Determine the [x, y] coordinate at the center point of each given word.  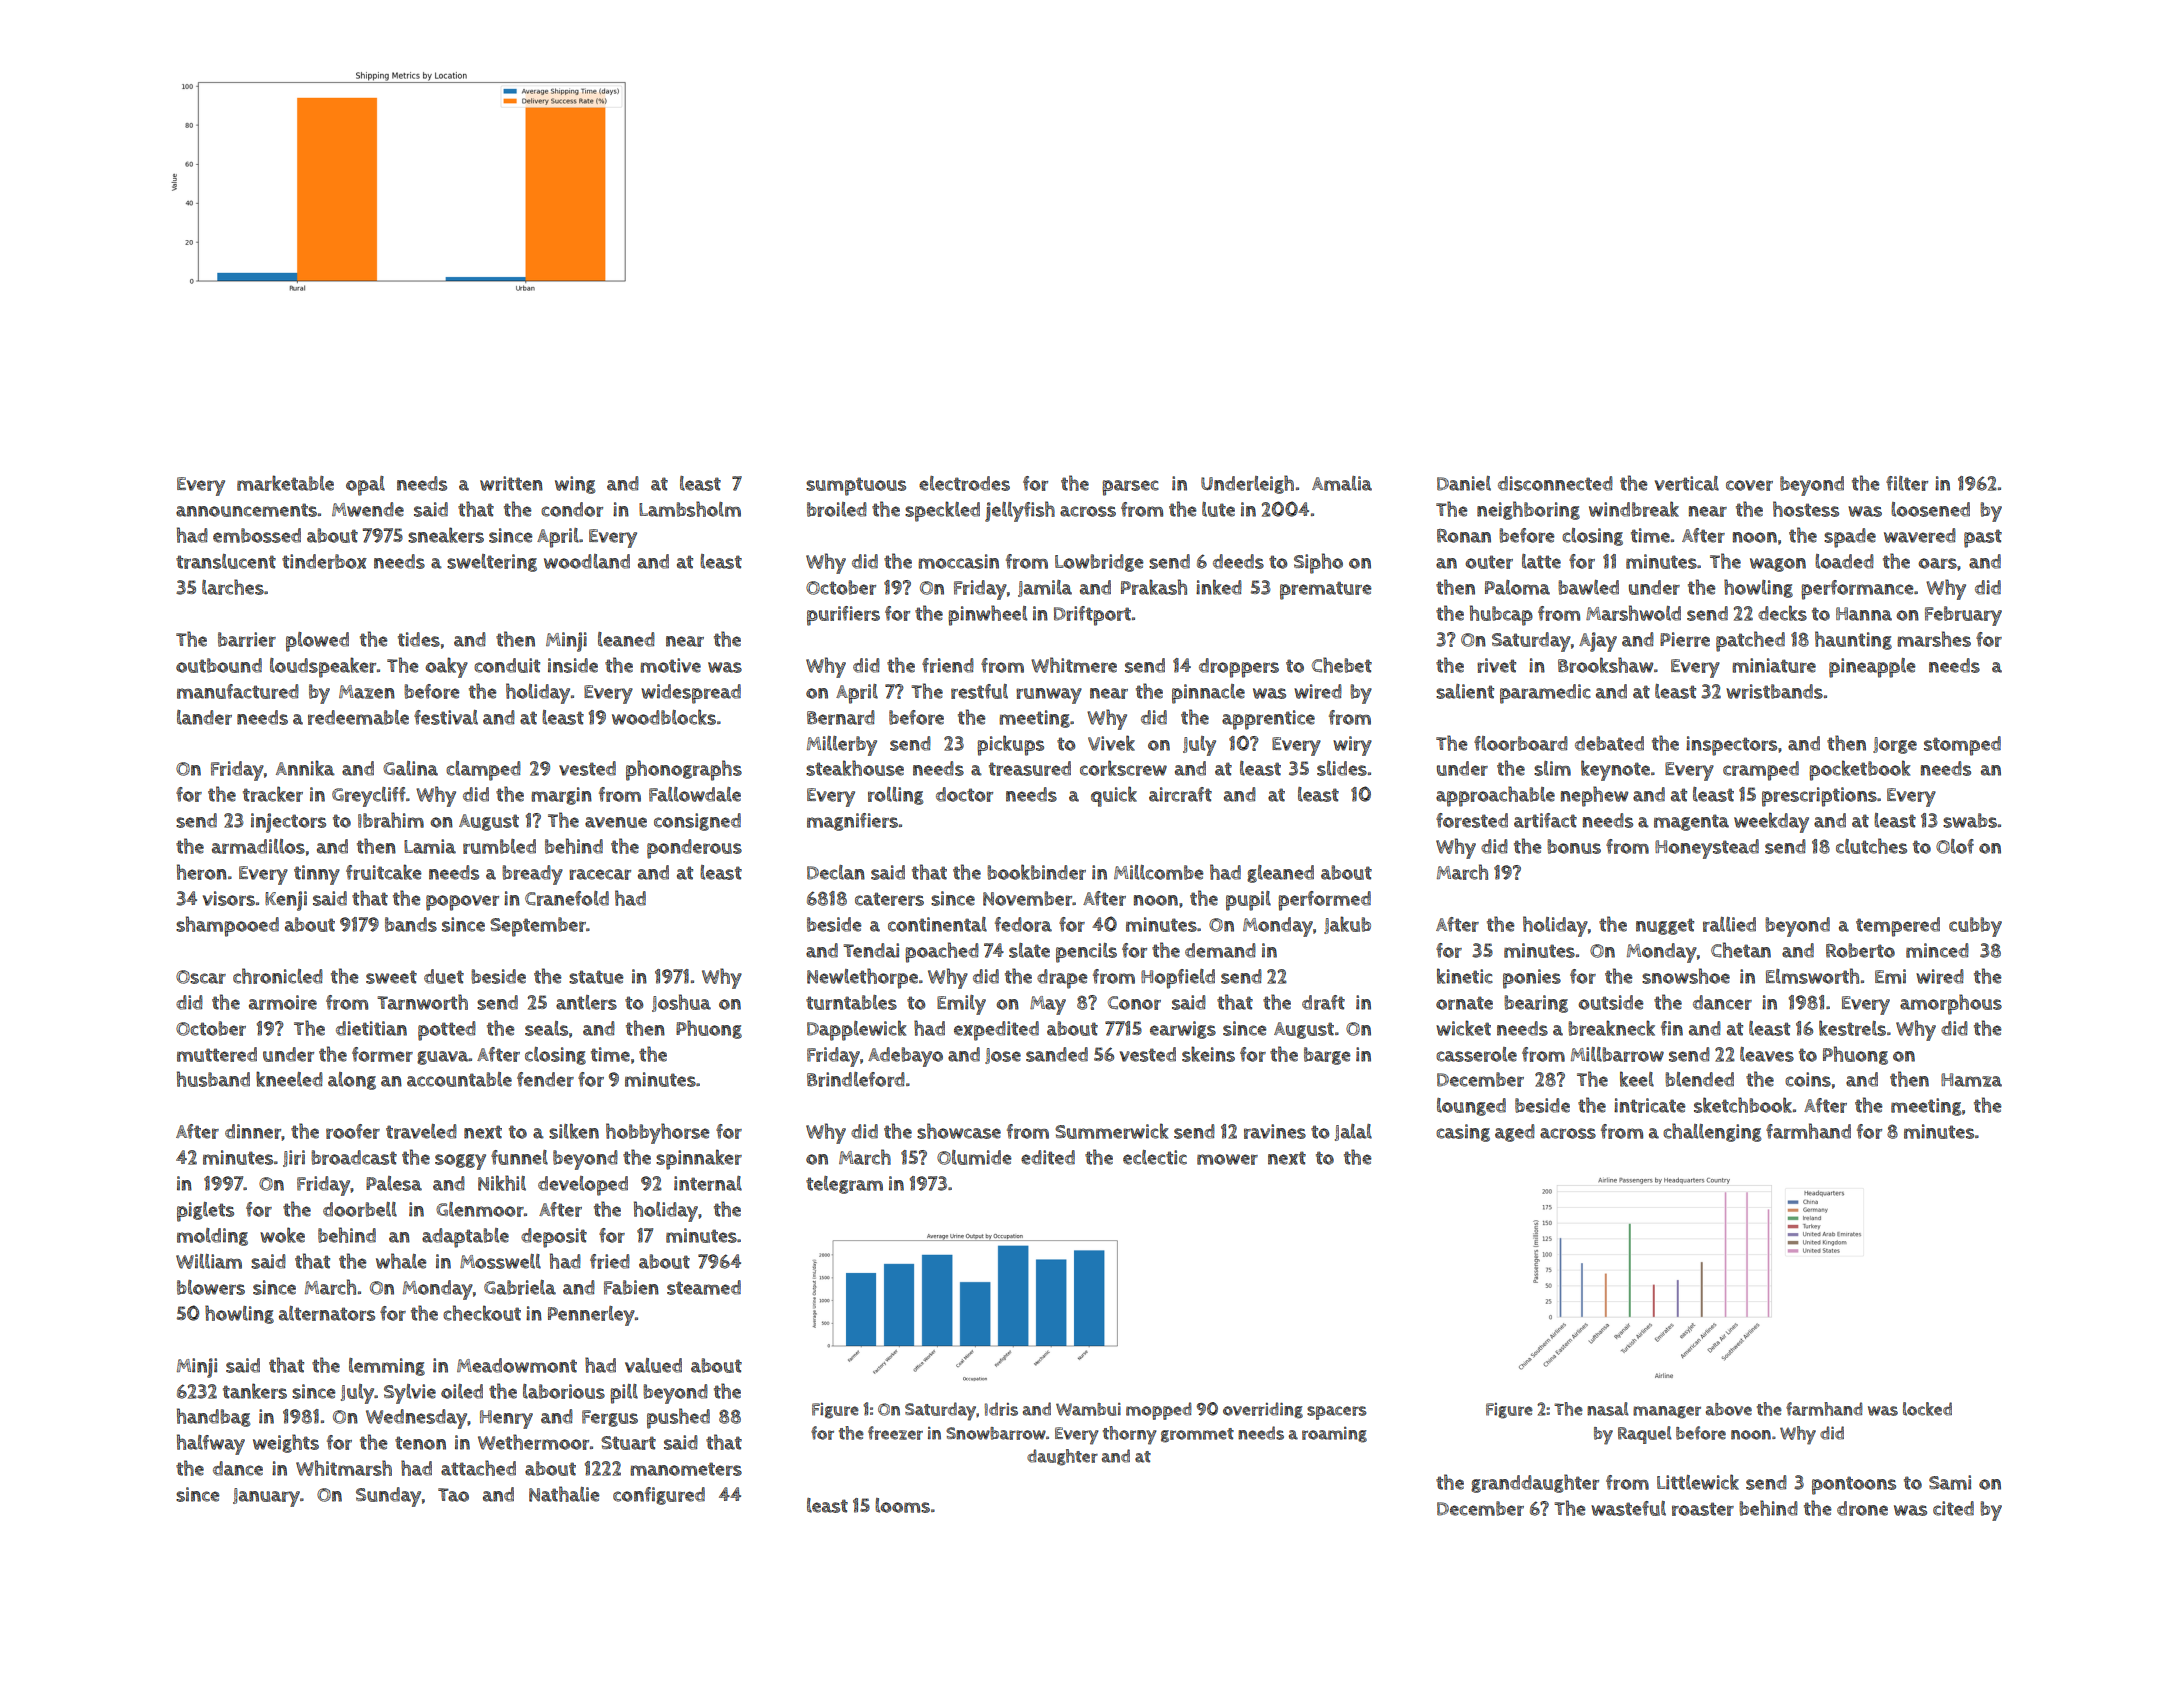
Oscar [201, 977]
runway [1049, 696]
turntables [851, 1002]
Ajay [1598, 642]
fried [610, 1261]
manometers [686, 1469]
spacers [1337, 1413]
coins [1808, 1079]
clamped [483, 771]
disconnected [1555, 483]
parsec [1130, 488]
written [511, 483]
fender [545, 1079]
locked [1927, 1409]
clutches [1871, 846]
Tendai [871, 950]
